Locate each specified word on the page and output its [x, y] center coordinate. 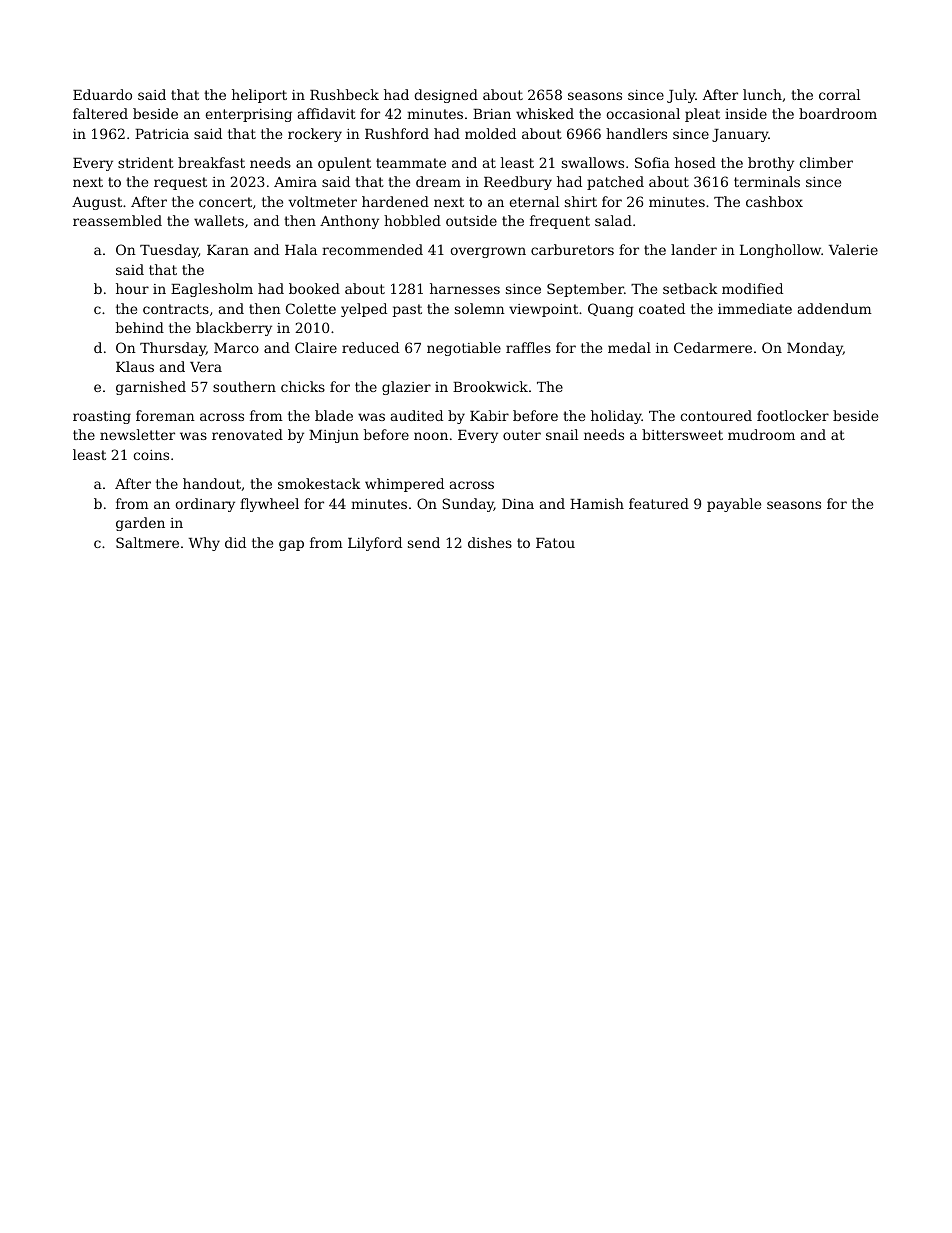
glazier [406, 388]
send [424, 542]
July [681, 96]
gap [291, 545]
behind [140, 327]
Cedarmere [713, 347]
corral [839, 94]
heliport [259, 96]
